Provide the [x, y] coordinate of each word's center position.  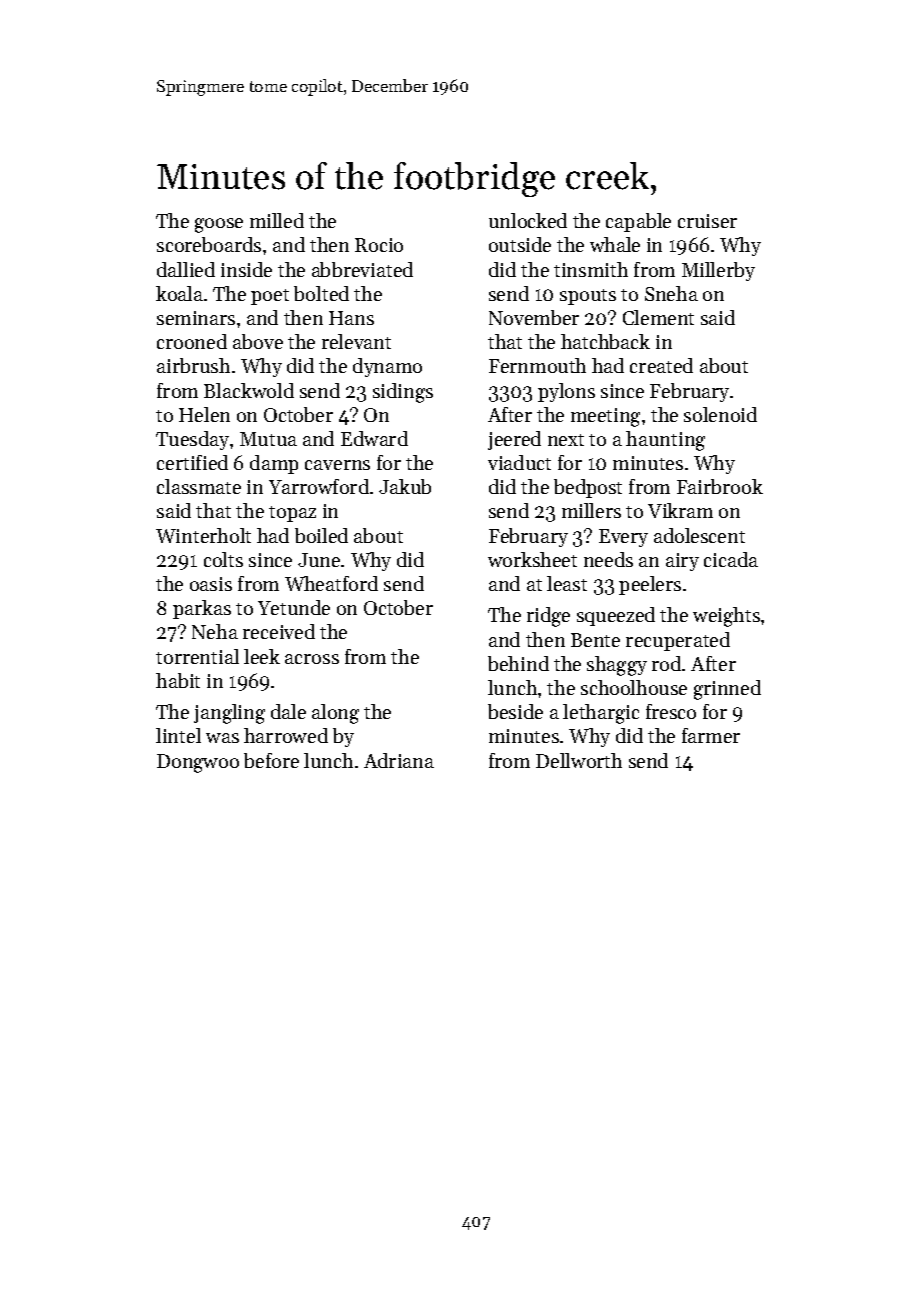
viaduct [519, 462]
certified [192, 462]
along [335, 714]
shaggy [617, 666]
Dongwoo [198, 763]
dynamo [387, 367]
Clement [658, 317]
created [661, 365]
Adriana [399, 760]
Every [623, 538]
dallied [186, 269]
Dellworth [579, 760]
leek [262, 656]
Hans [351, 318]
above [258, 341]
